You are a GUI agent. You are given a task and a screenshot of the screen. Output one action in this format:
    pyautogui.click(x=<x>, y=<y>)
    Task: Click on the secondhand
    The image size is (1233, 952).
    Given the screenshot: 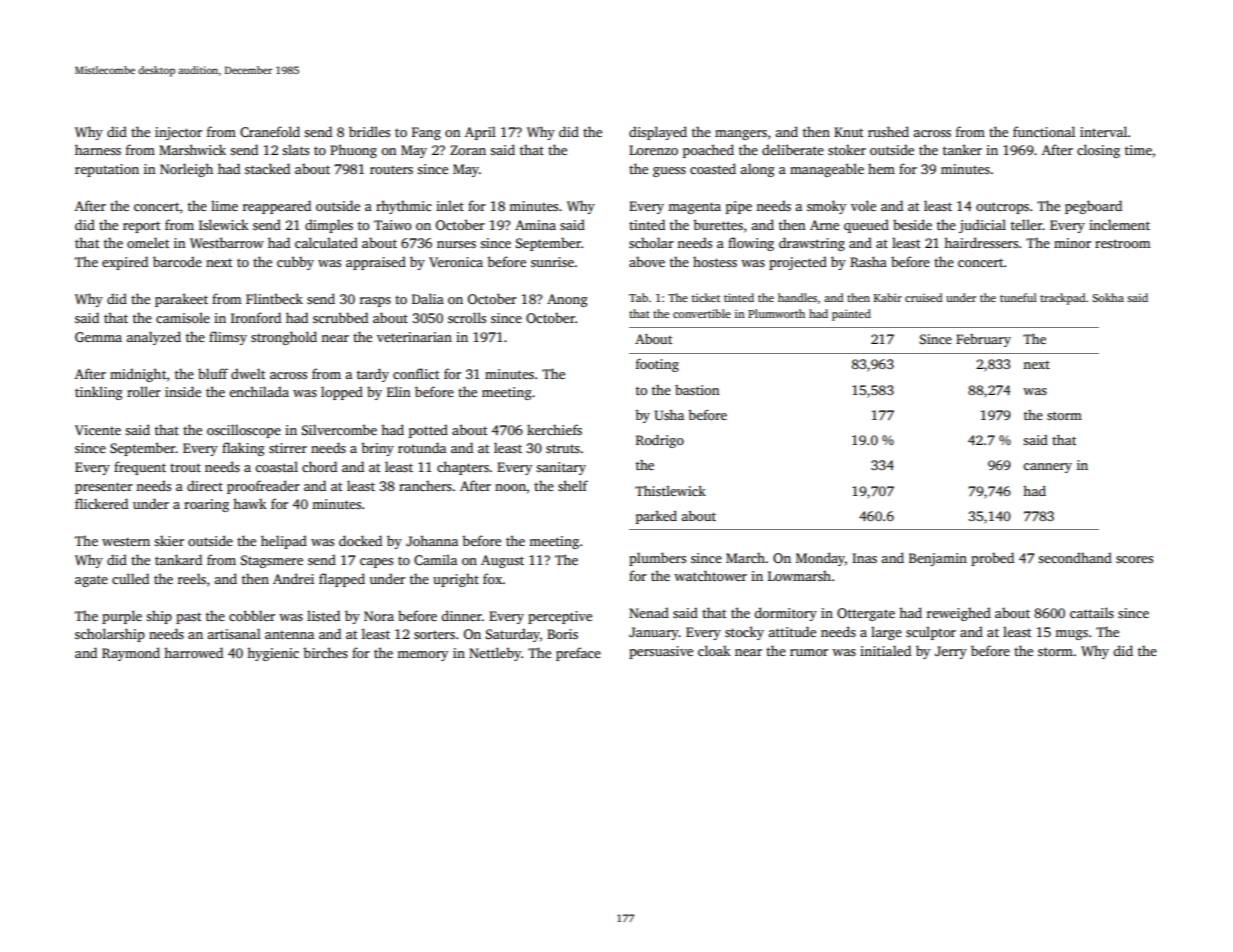 What is the action you would take?
    pyautogui.click(x=1075, y=557)
